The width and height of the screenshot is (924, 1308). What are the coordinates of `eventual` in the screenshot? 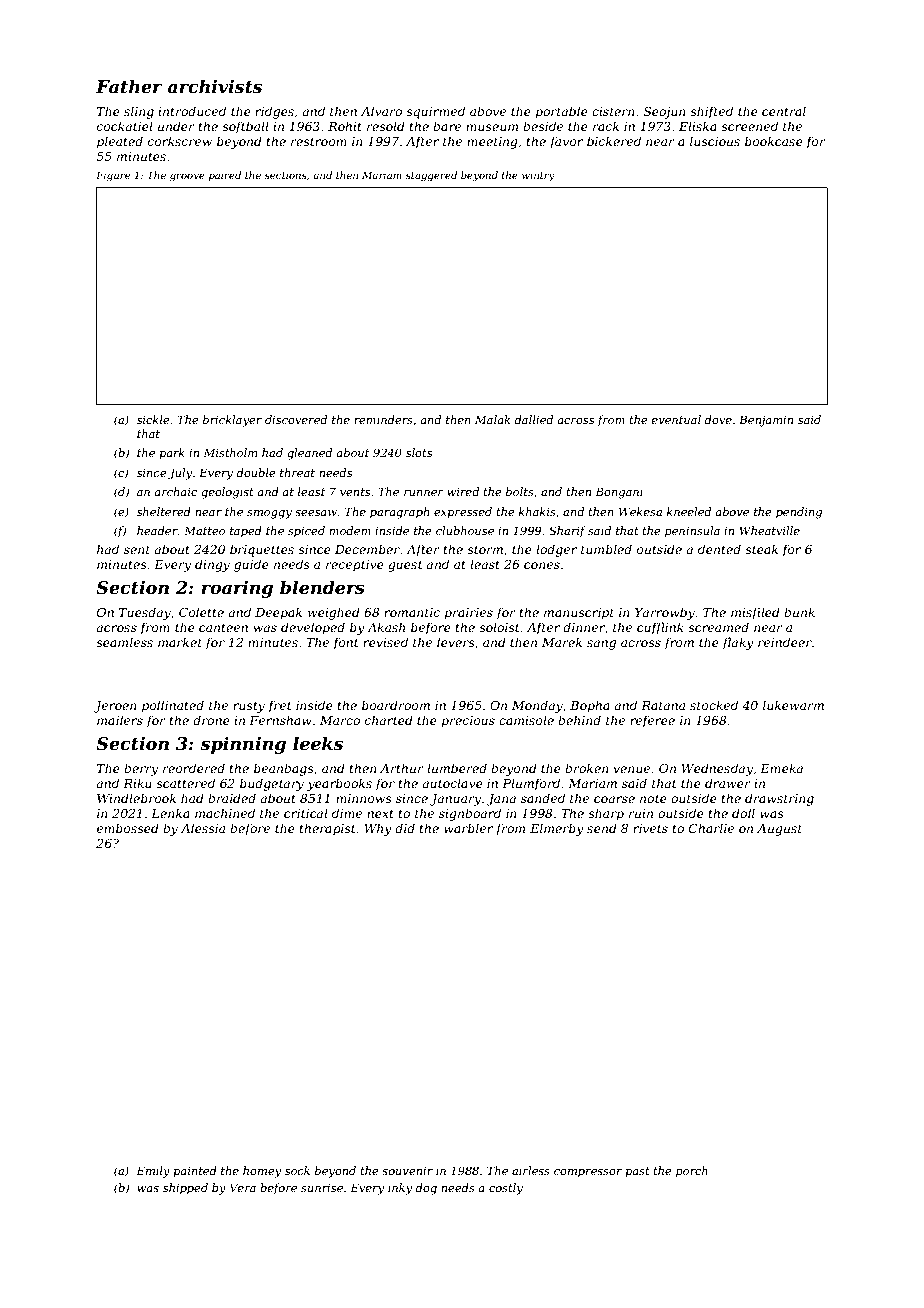 It's located at (676, 419).
